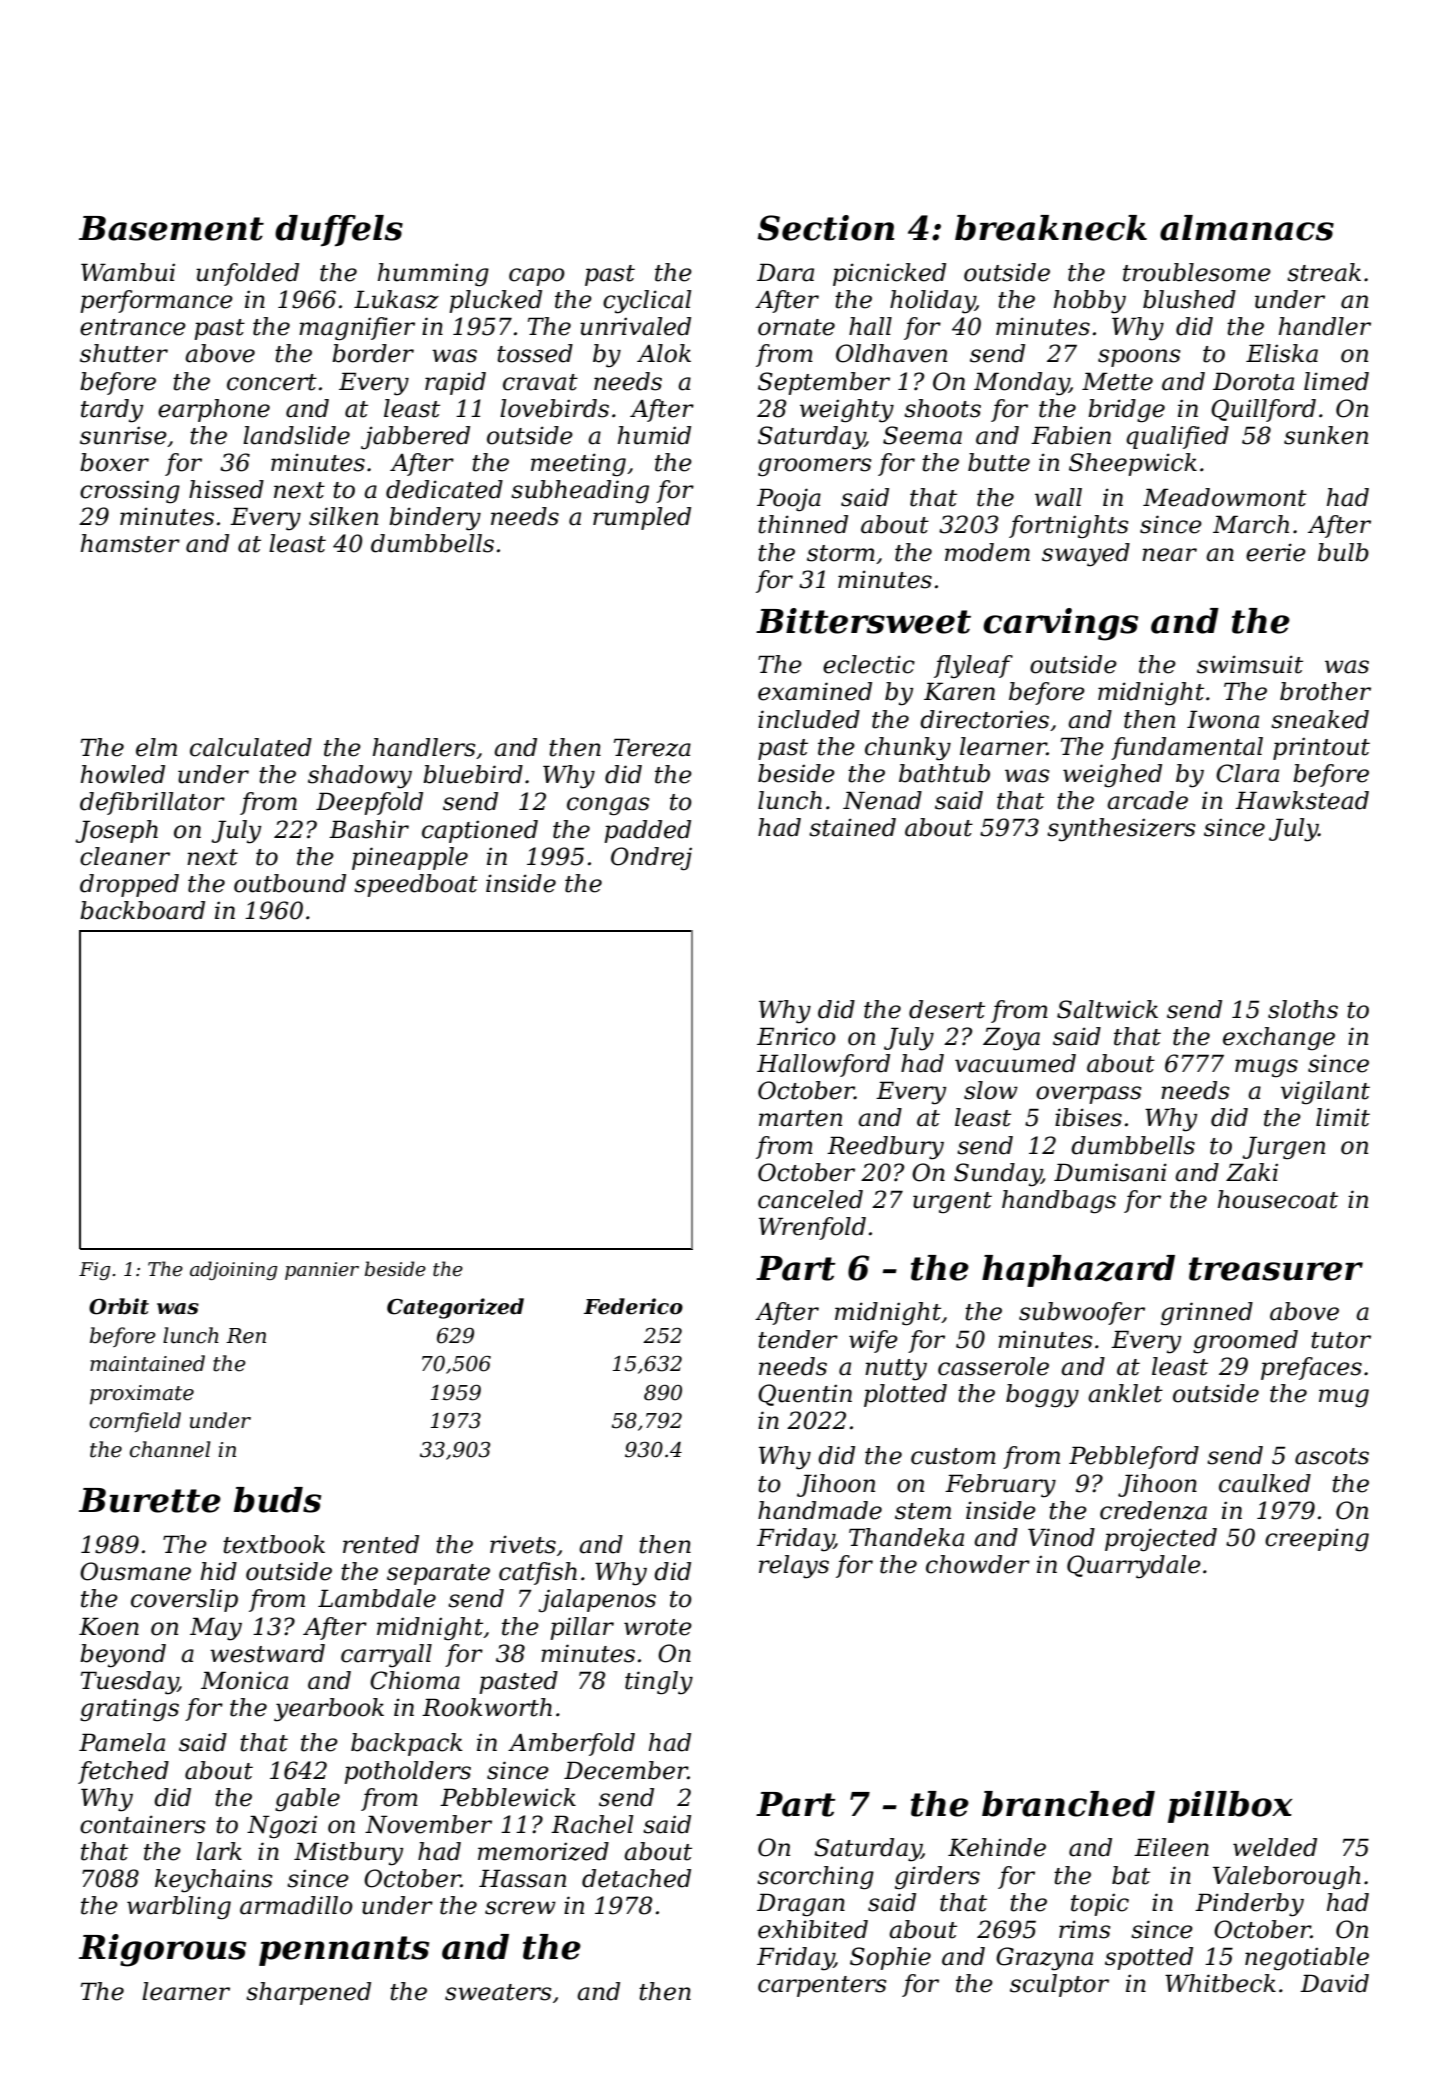  I want to click on cornfield, so click(135, 1422).
